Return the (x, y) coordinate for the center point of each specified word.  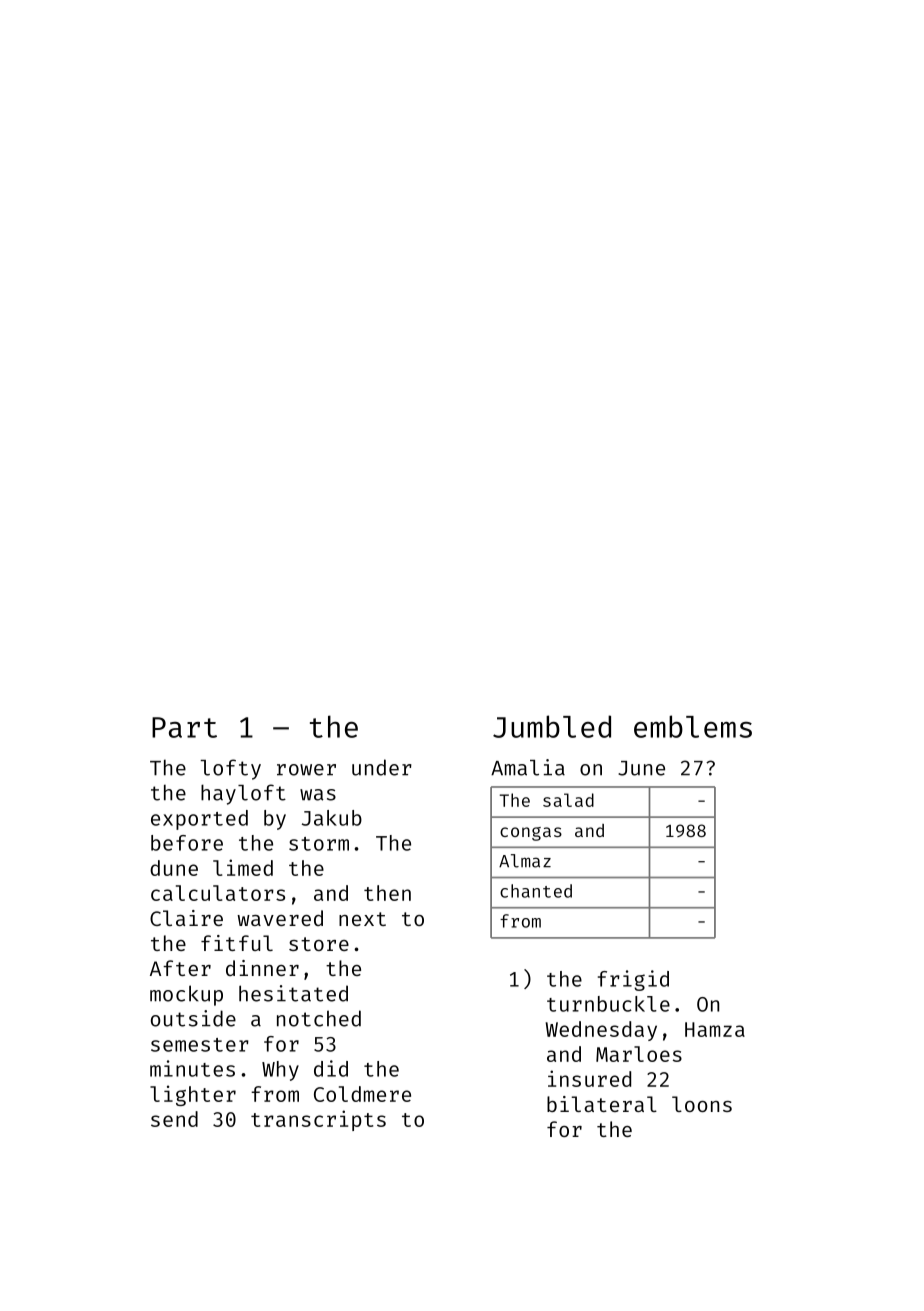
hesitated (293, 993)
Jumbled (552, 726)
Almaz (525, 861)
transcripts (318, 1120)
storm (319, 844)
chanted (536, 891)
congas (531, 834)
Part (184, 727)
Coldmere (362, 1094)
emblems (693, 726)
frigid (633, 980)
